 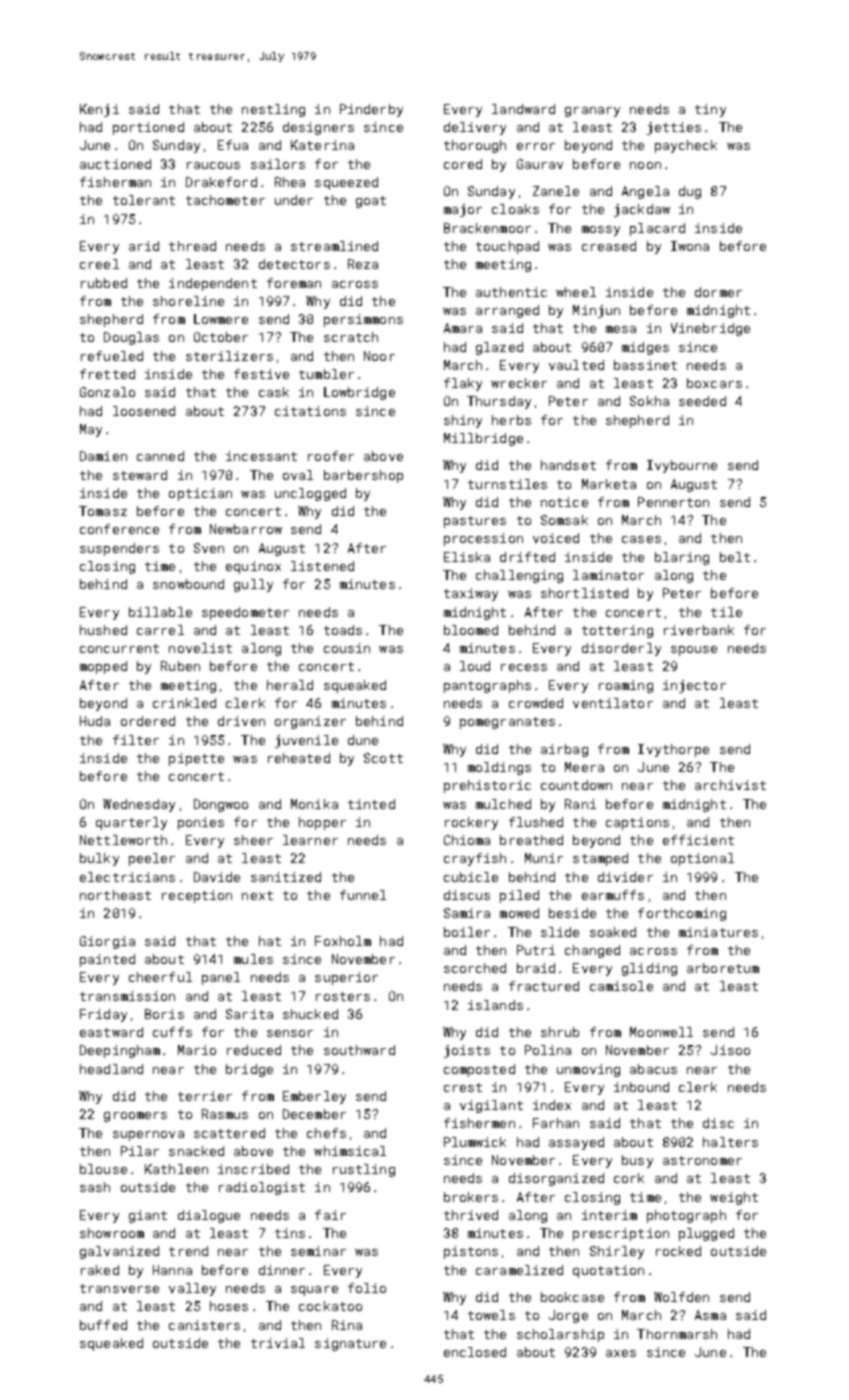 I want to click on valley, so click(x=192, y=1289).
